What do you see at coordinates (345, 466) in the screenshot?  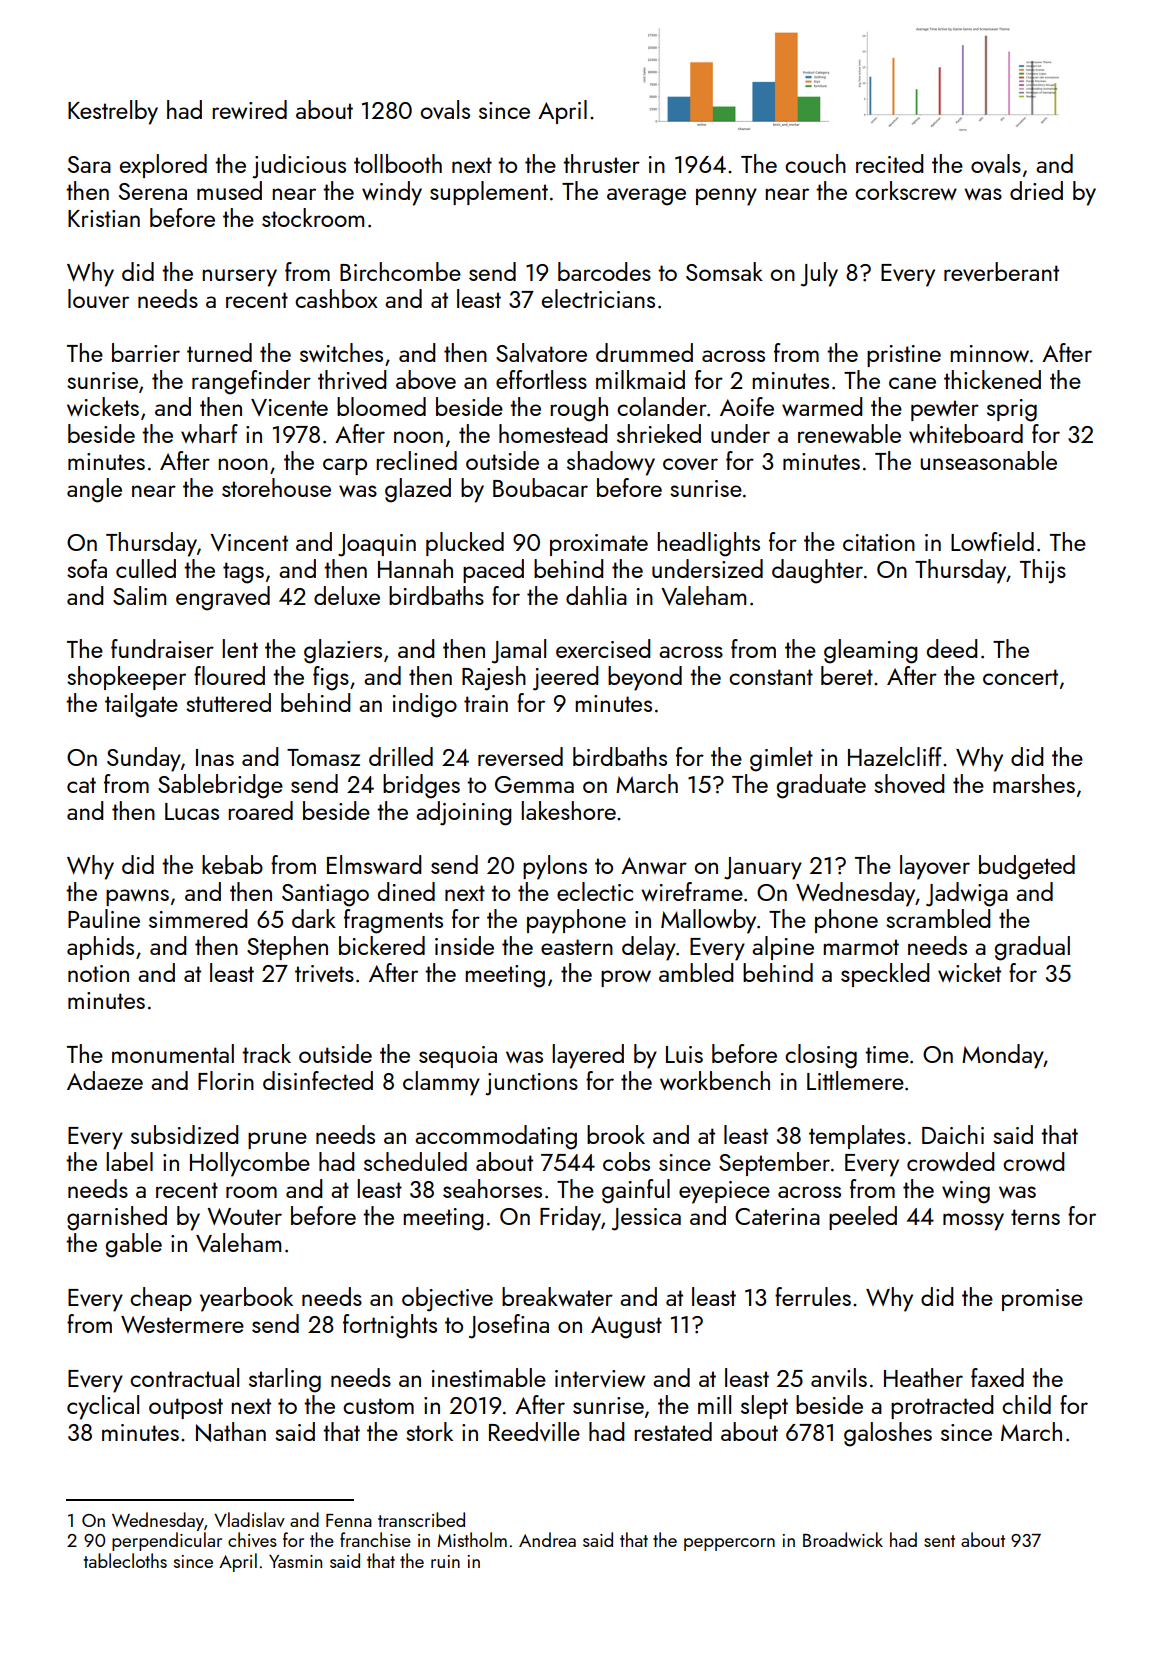 I see `carp` at bounding box center [345, 466].
